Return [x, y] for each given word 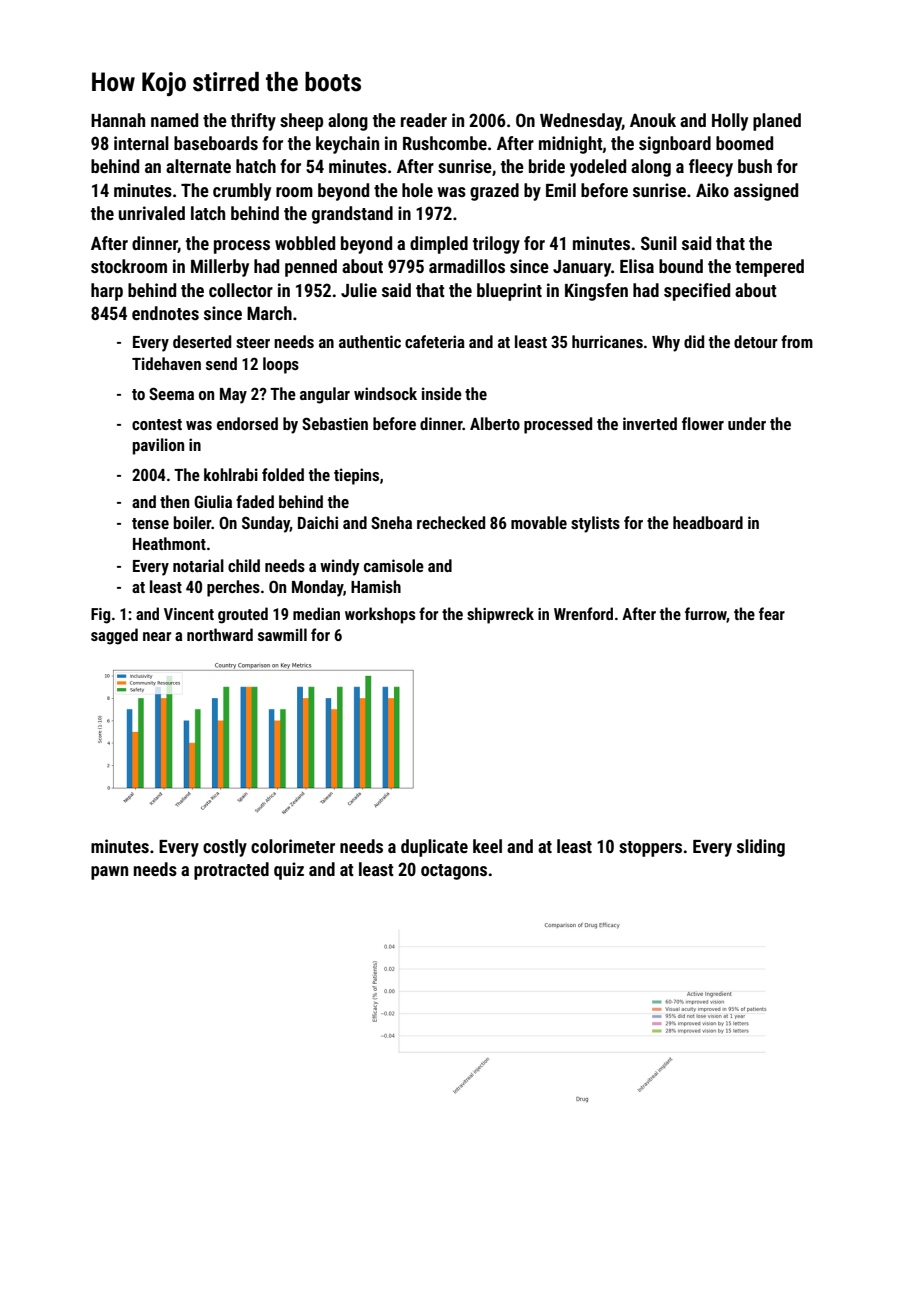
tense [150, 523]
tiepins [356, 476]
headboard [708, 522]
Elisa [637, 266]
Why [666, 343]
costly [225, 848]
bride [547, 166]
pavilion [158, 446]
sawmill [282, 634]
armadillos [467, 266]
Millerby [220, 268]
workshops [380, 615]
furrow [706, 614]
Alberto [495, 423]
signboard [675, 145]
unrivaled [152, 213]
